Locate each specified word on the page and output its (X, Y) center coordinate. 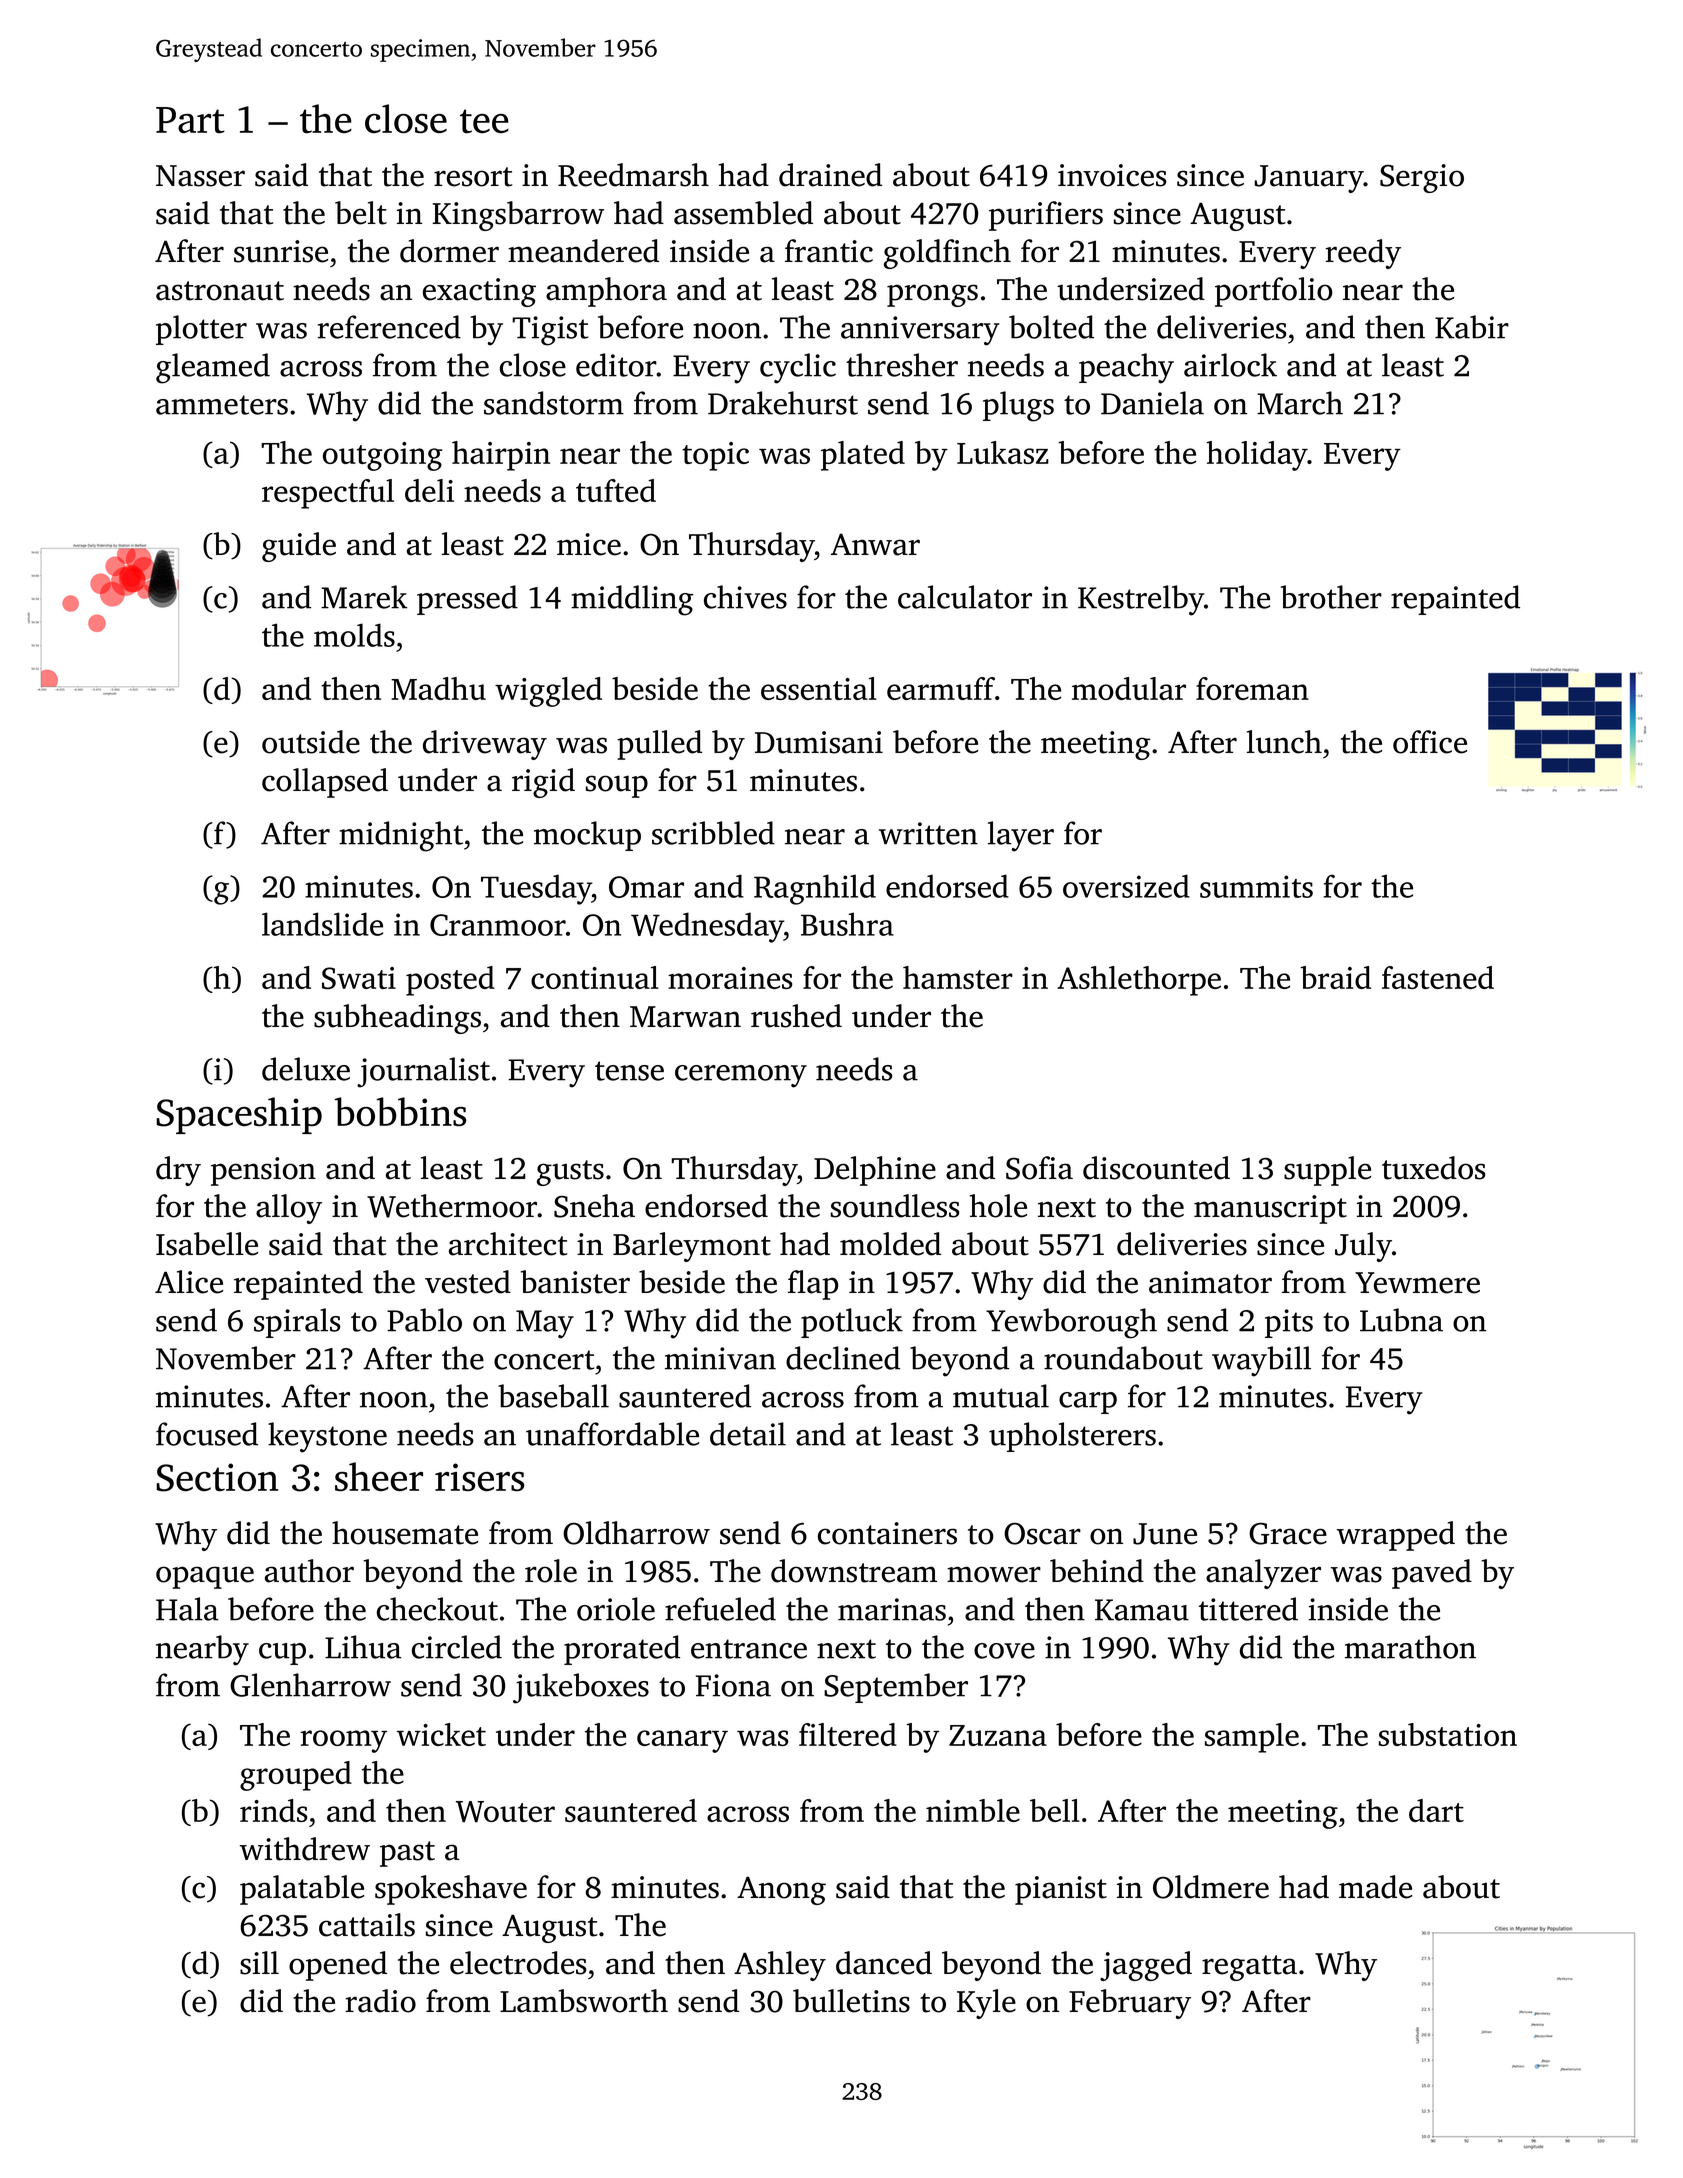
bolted (1051, 327)
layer (1021, 836)
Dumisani (819, 742)
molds (354, 635)
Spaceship (239, 1115)
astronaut (220, 291)
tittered (1248, 1609)
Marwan (685, 1017)
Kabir (1472, 327)
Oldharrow (636, 1533)
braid (1335, 977)
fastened (1438, 977)
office (1430, 742)
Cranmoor (498, 925)
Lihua (363, 1647)
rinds (274, 1810)
